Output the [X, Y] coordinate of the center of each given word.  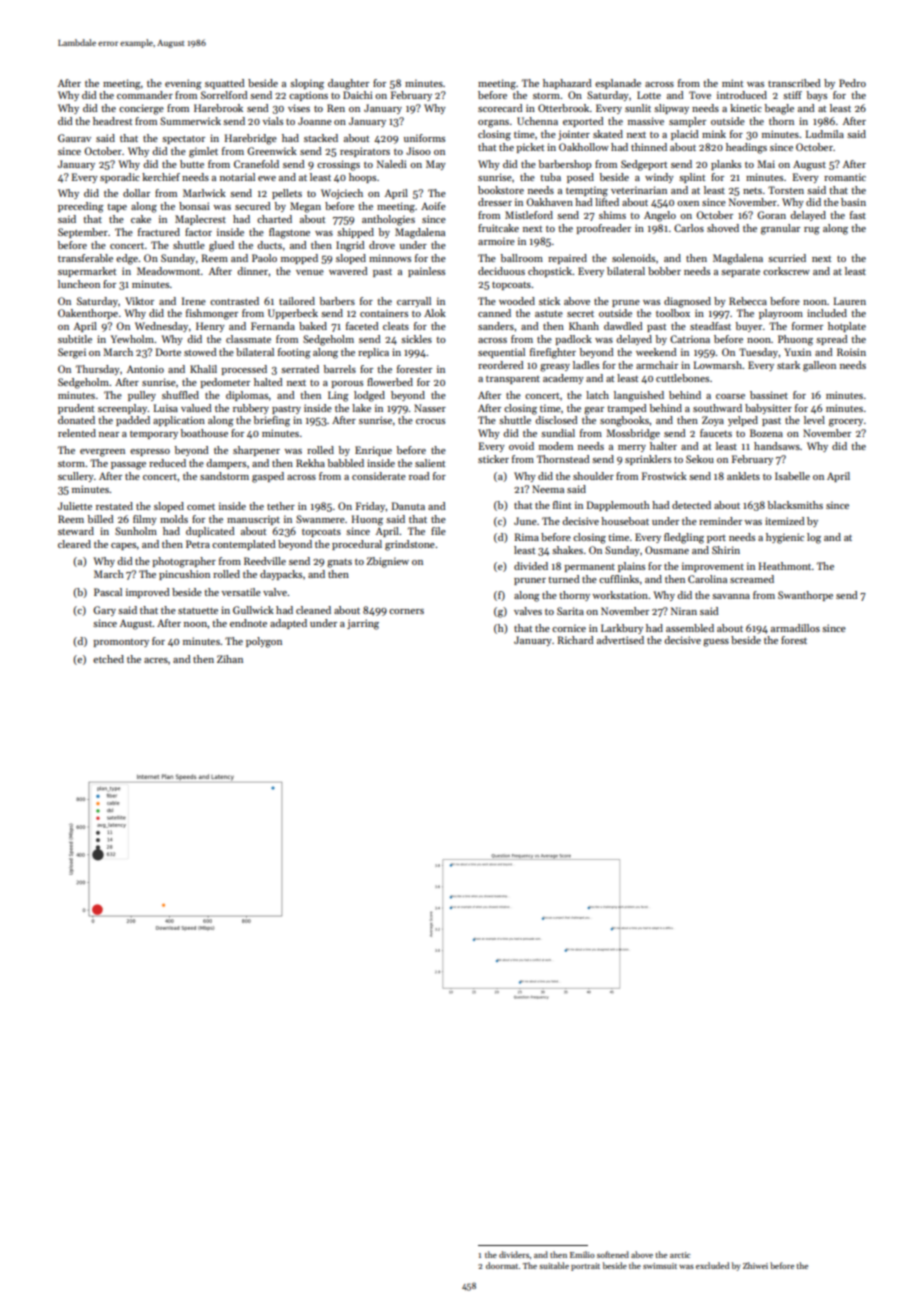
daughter [348, 84]
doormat [502, 1265]
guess [716, 643]
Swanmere [320, 519]
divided [531, 566]
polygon [264, 642]
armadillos [795, 628]
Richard [575, 640]
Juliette [75, 506]
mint [732, 83]
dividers [514, 1254]
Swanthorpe [805, 596]
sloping [307, 84]
